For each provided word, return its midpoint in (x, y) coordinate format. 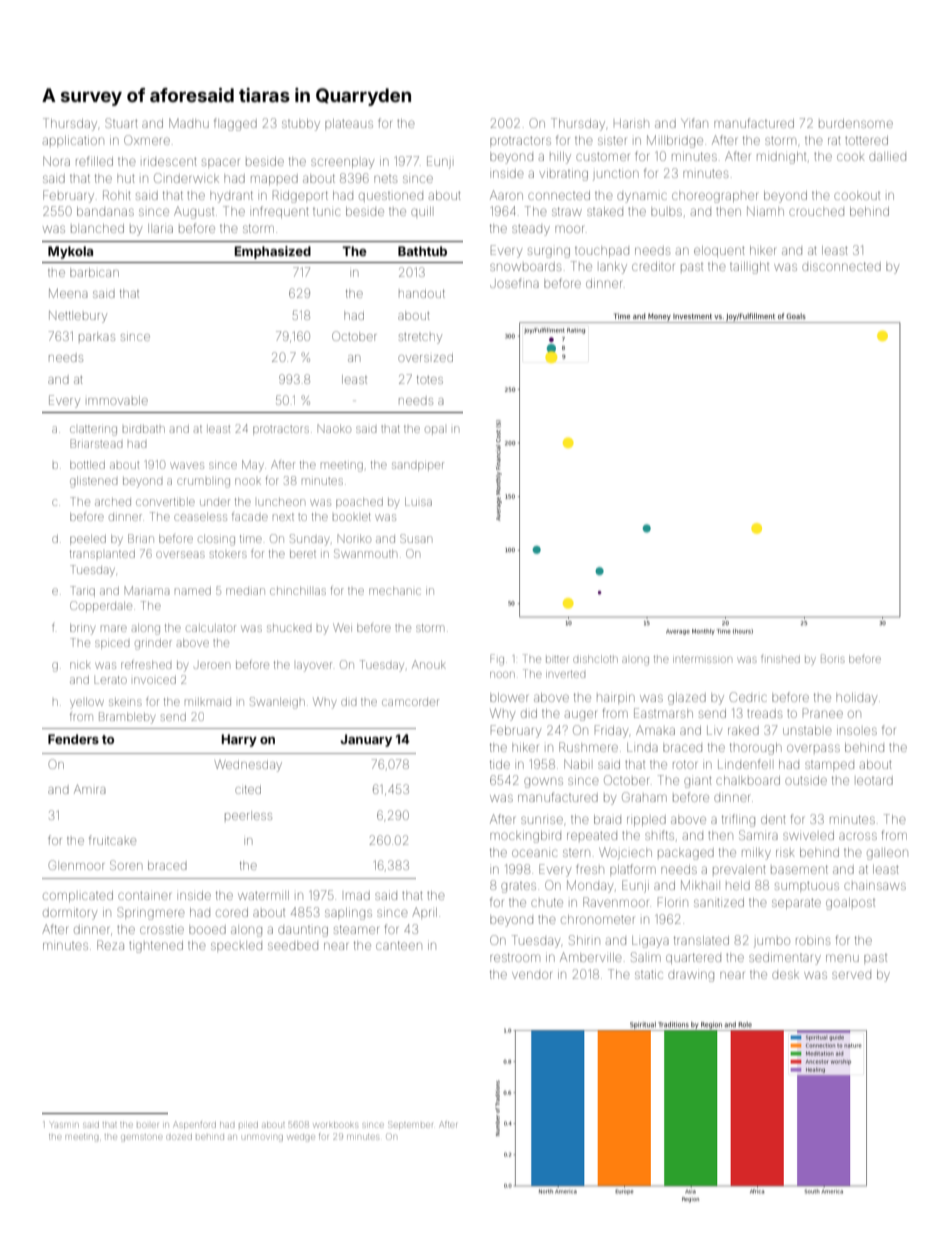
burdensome (856, 123)
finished (780, 659)
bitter (557, 659)
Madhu (189, 123)
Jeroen (211, 665)
